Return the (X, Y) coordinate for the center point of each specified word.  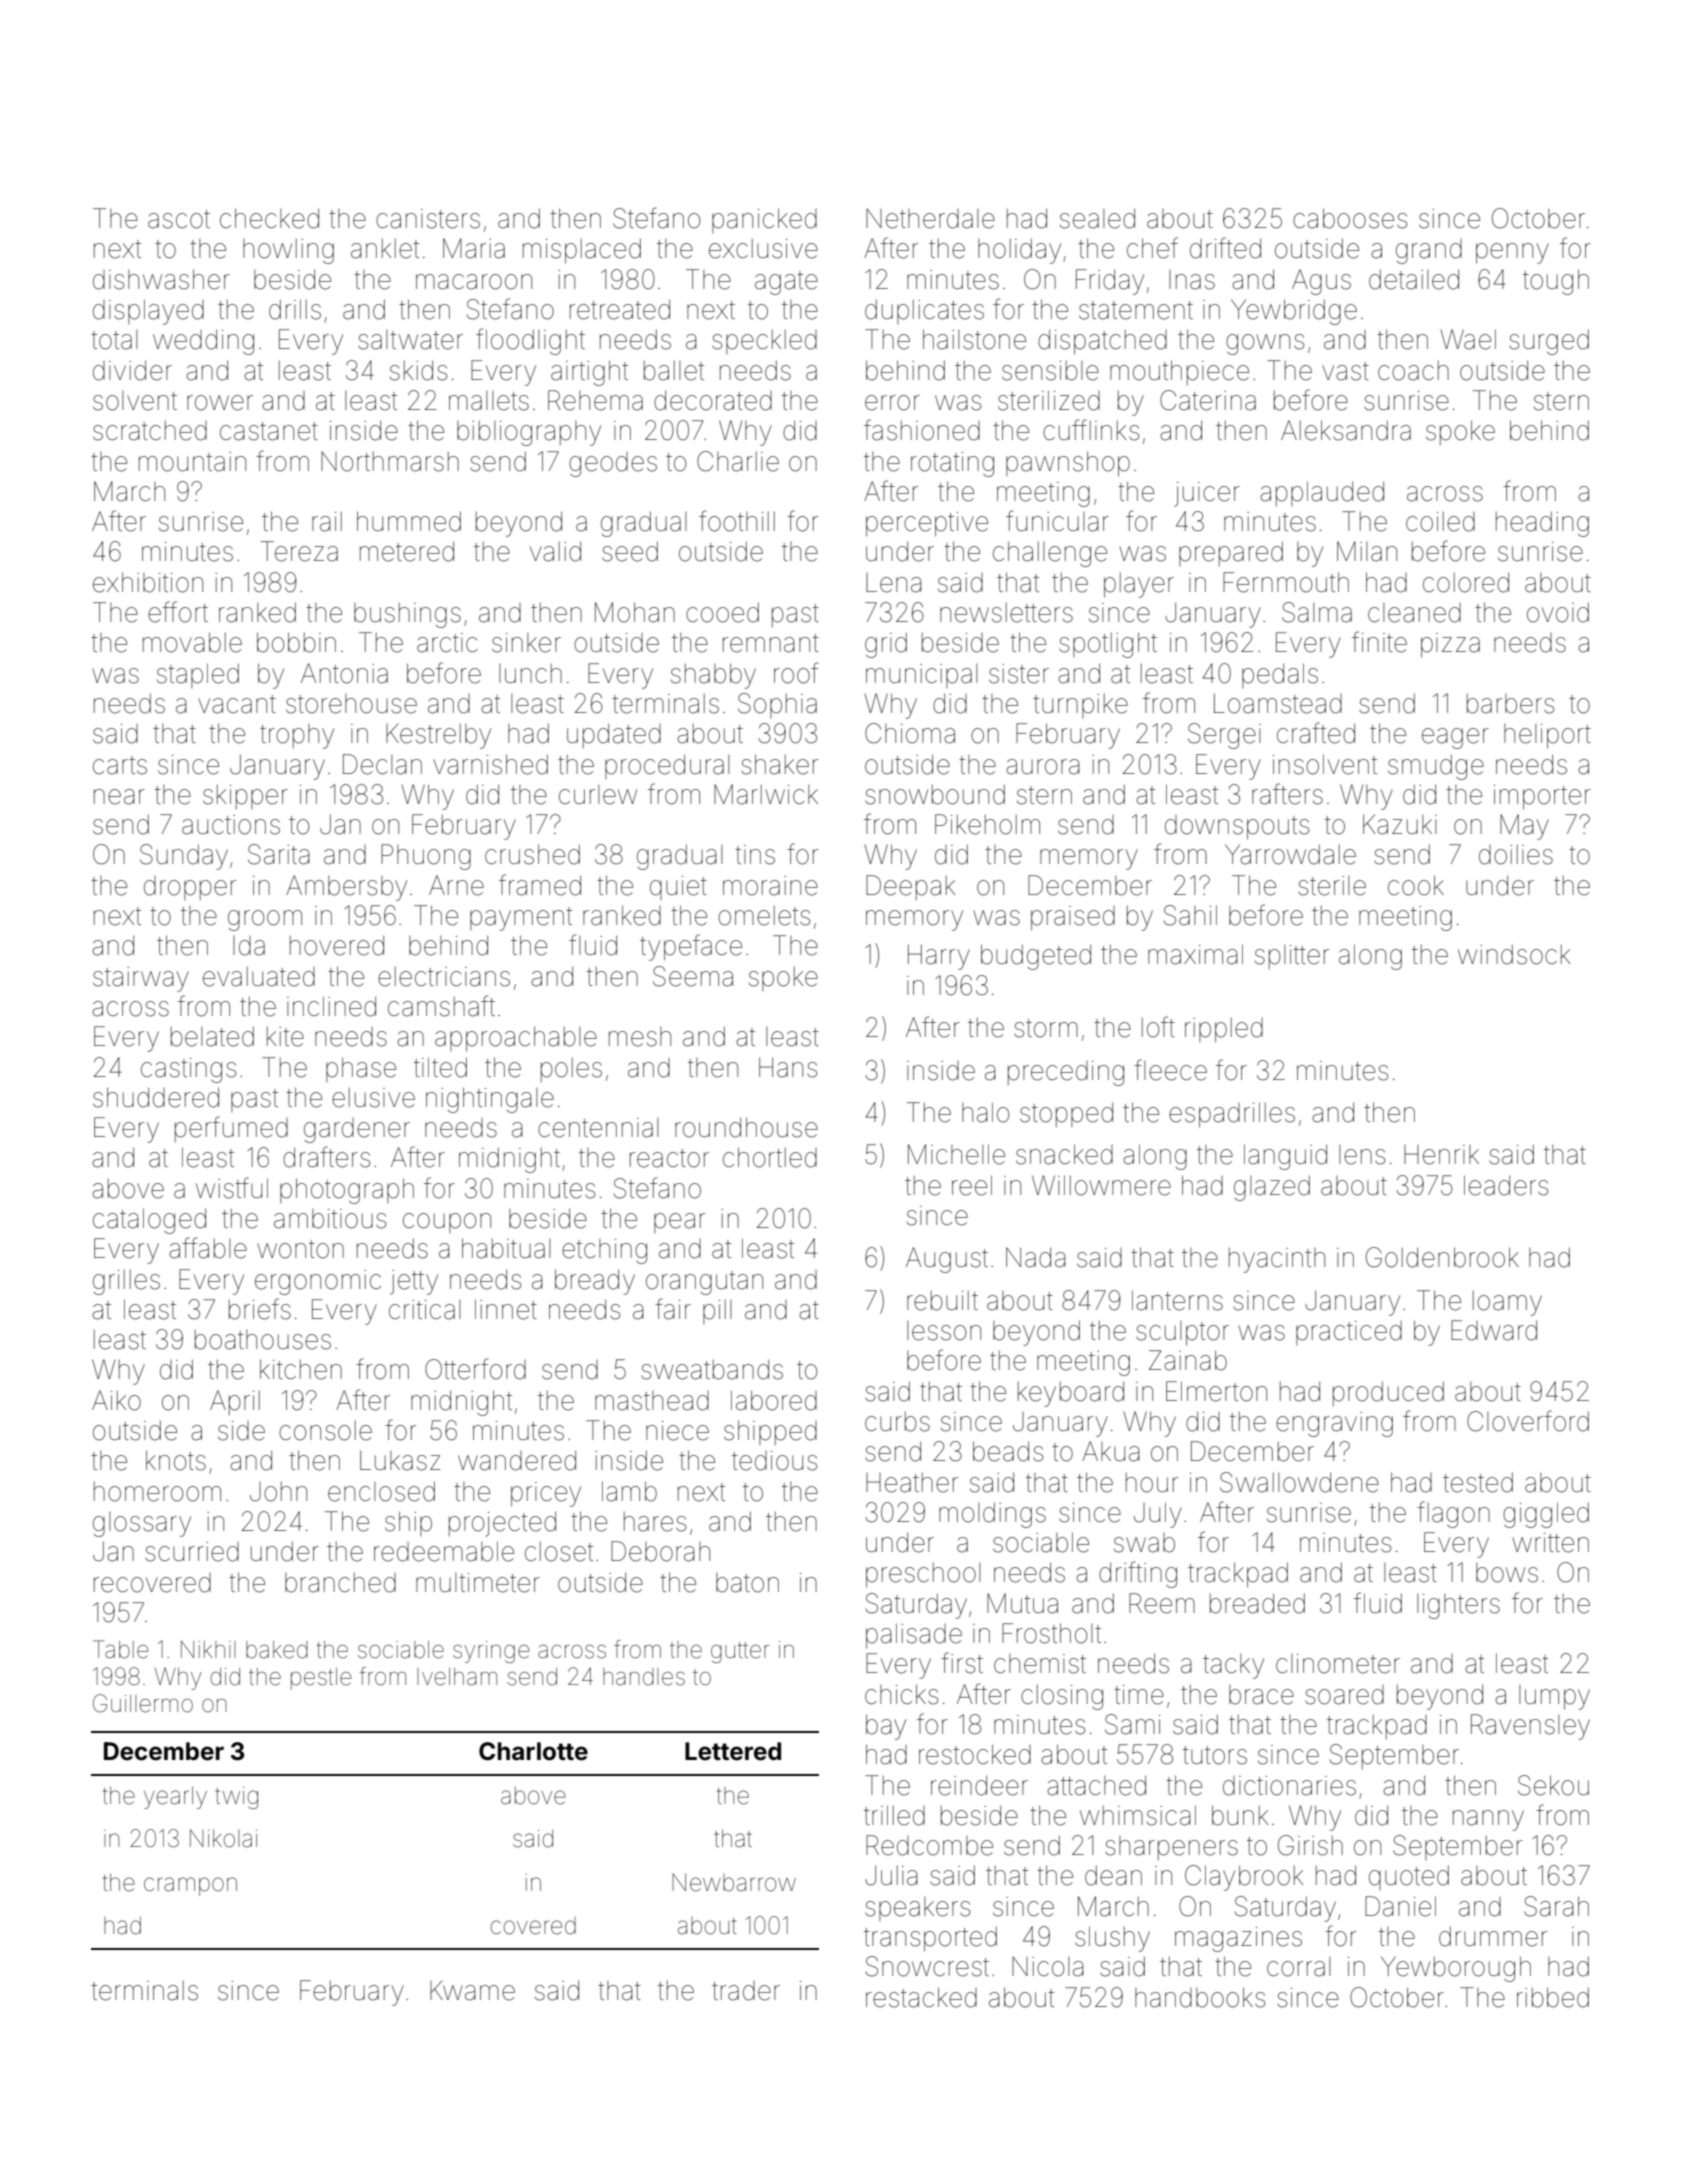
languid (1285, 1157)
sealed (1097, 218)
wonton (300, 1249)
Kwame (472, 1990)
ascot (179, 219)
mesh (640, 1037)
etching (604, 1251)
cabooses (1350, 218)
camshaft (441, 1006)
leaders (1506, 1185)
